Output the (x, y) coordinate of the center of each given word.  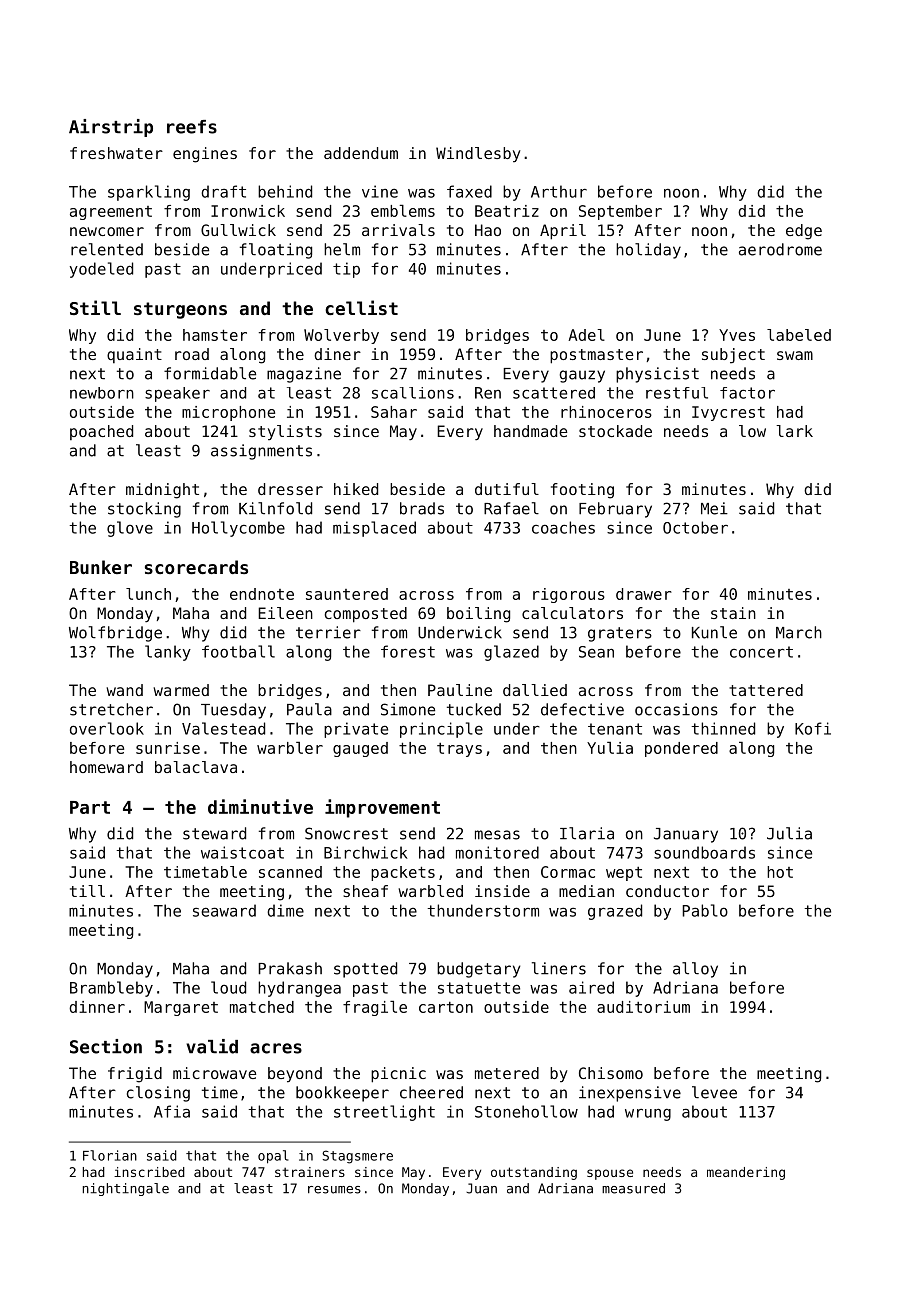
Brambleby (111, 989)
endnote (262, 594)
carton (446, 1007)
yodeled (101, 270)
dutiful (507, 489)
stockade (615, 431)
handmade (530, 431)
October (695, 527)
